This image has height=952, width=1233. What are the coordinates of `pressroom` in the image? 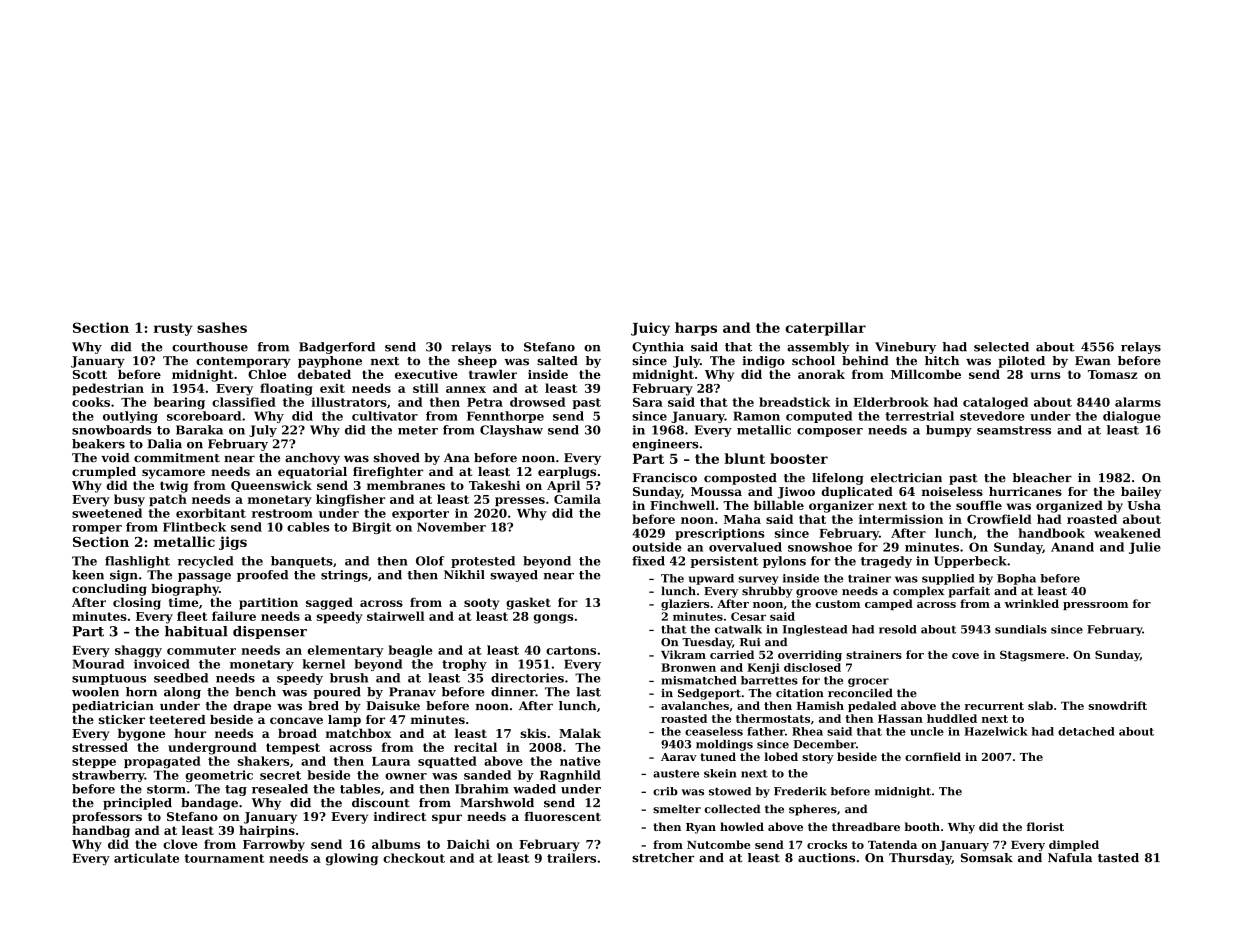 It's located at (1095, 606).
